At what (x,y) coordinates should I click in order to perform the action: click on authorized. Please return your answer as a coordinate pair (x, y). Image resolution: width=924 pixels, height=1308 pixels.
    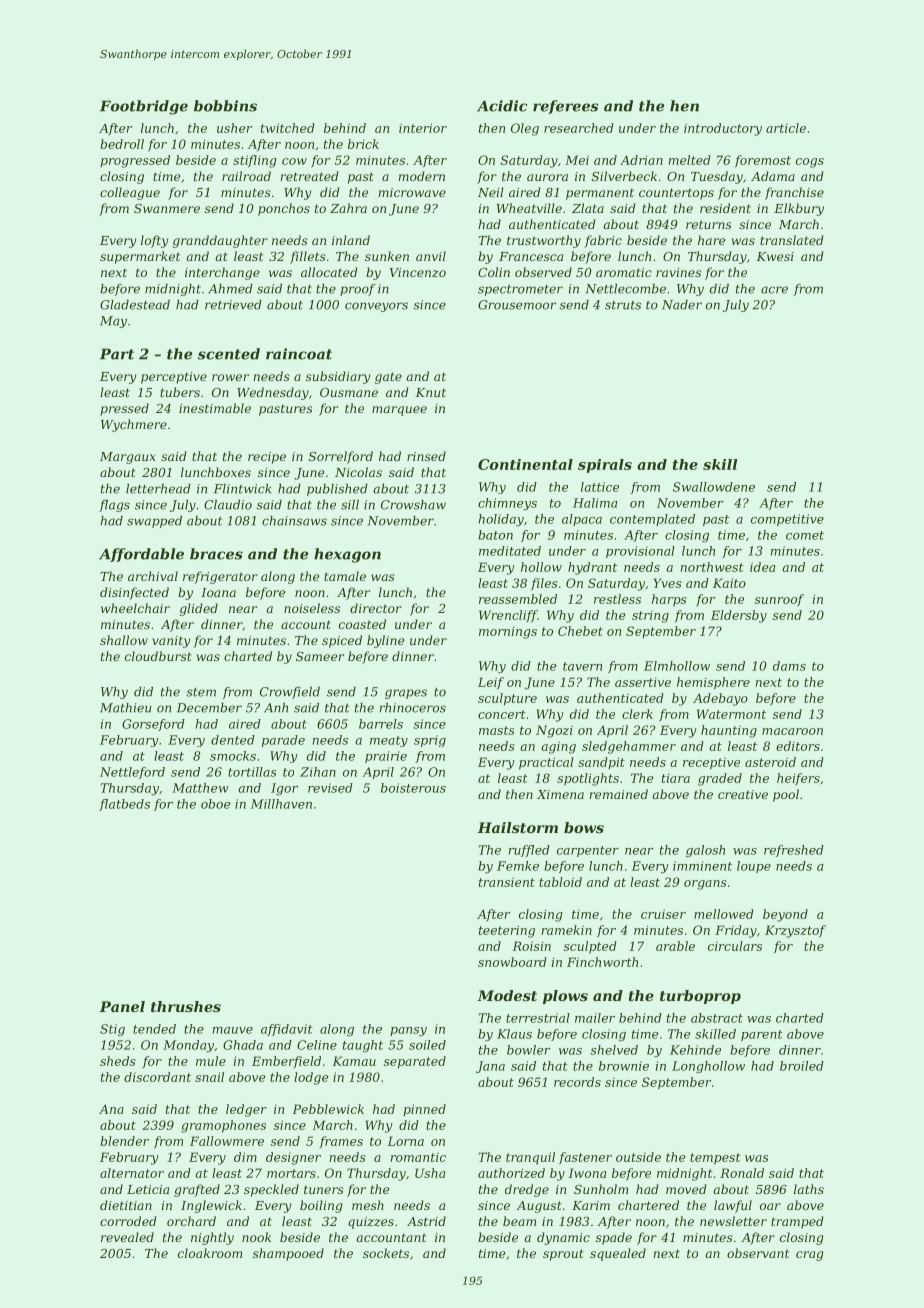
    Looking at the image, I should click on (511, 1173).
